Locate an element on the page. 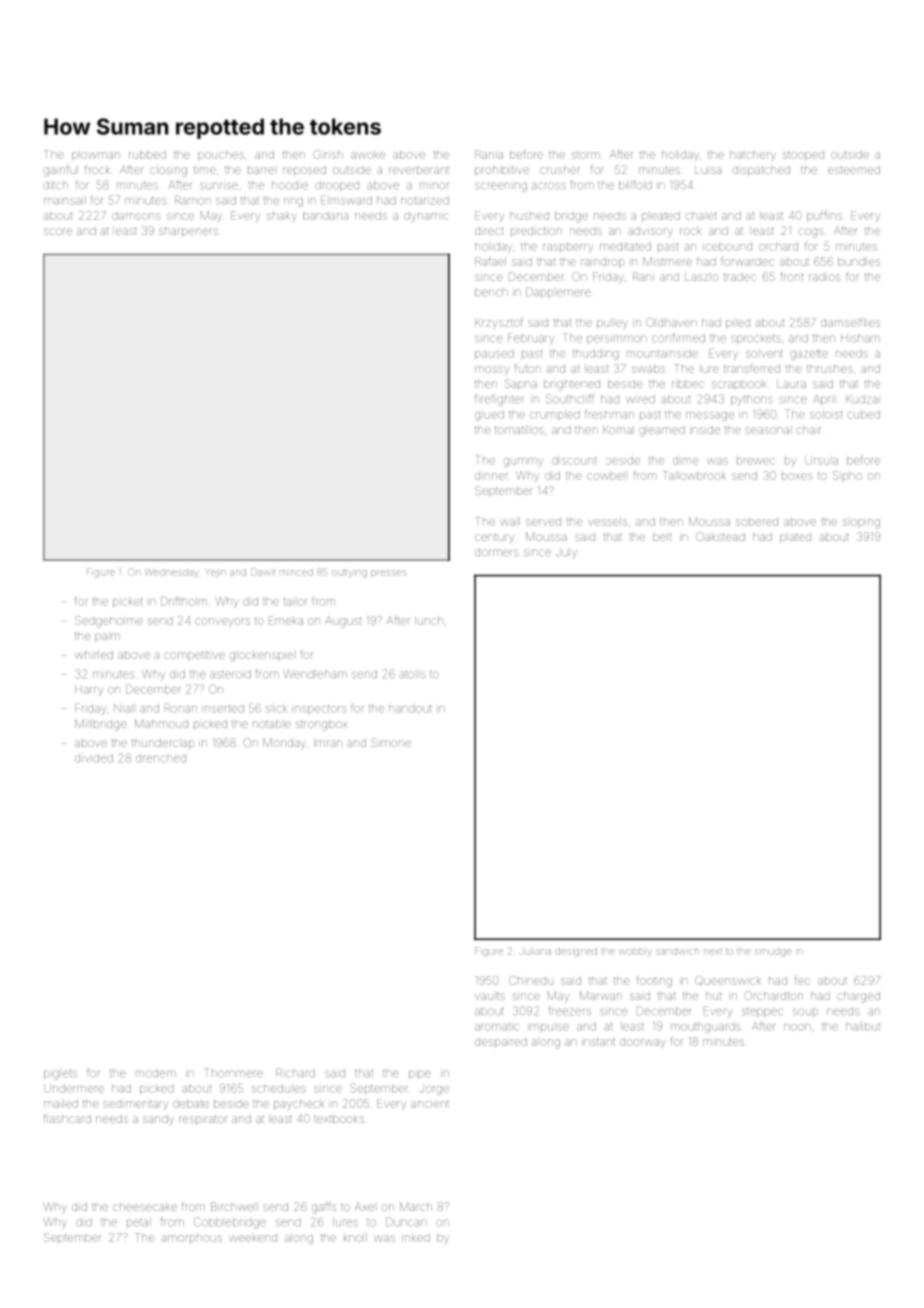 This image has width=924, height=1308. pouches is located at coordinates (221, 156).
